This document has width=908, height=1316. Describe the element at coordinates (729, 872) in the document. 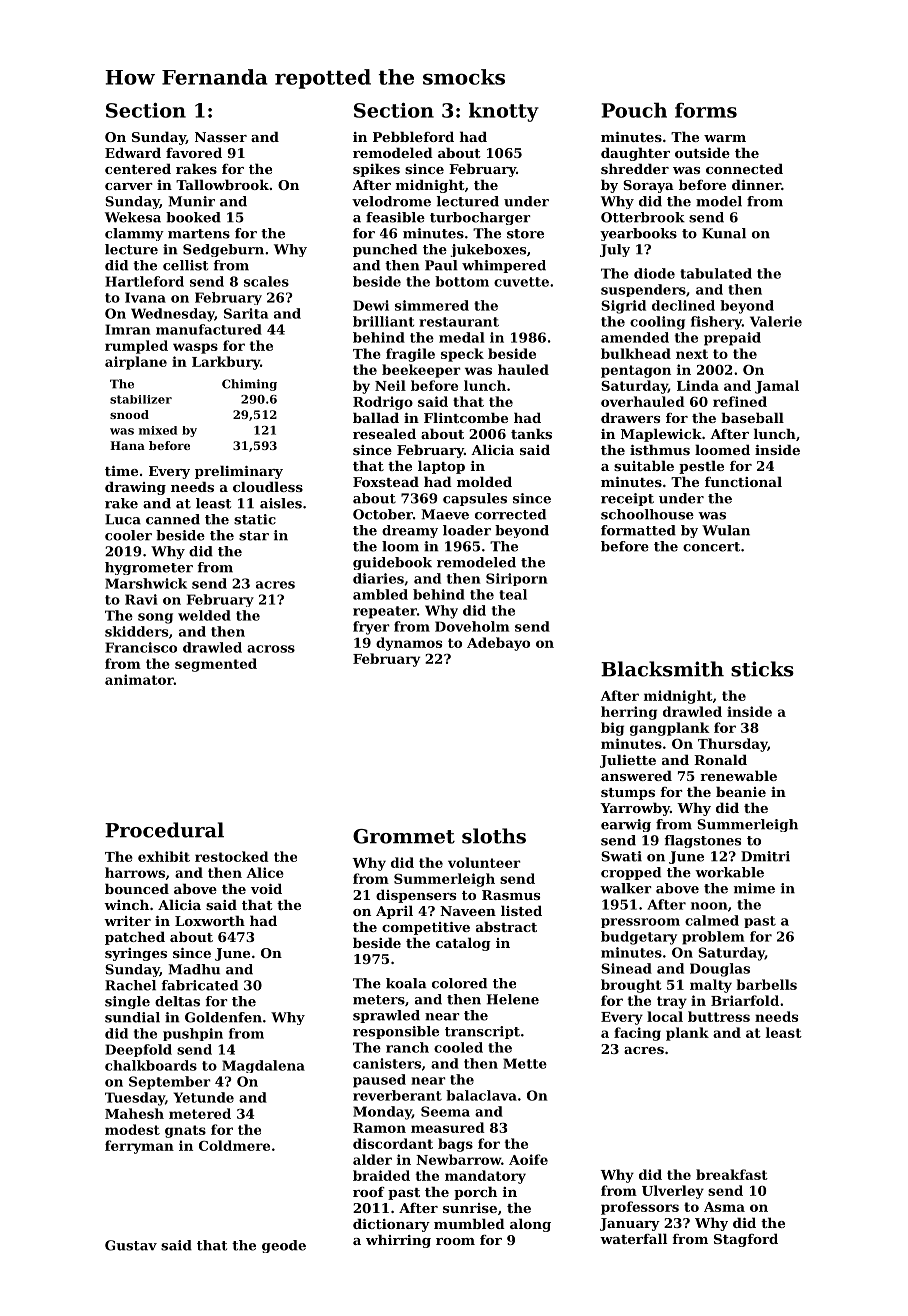

I see `workable` at that location.
